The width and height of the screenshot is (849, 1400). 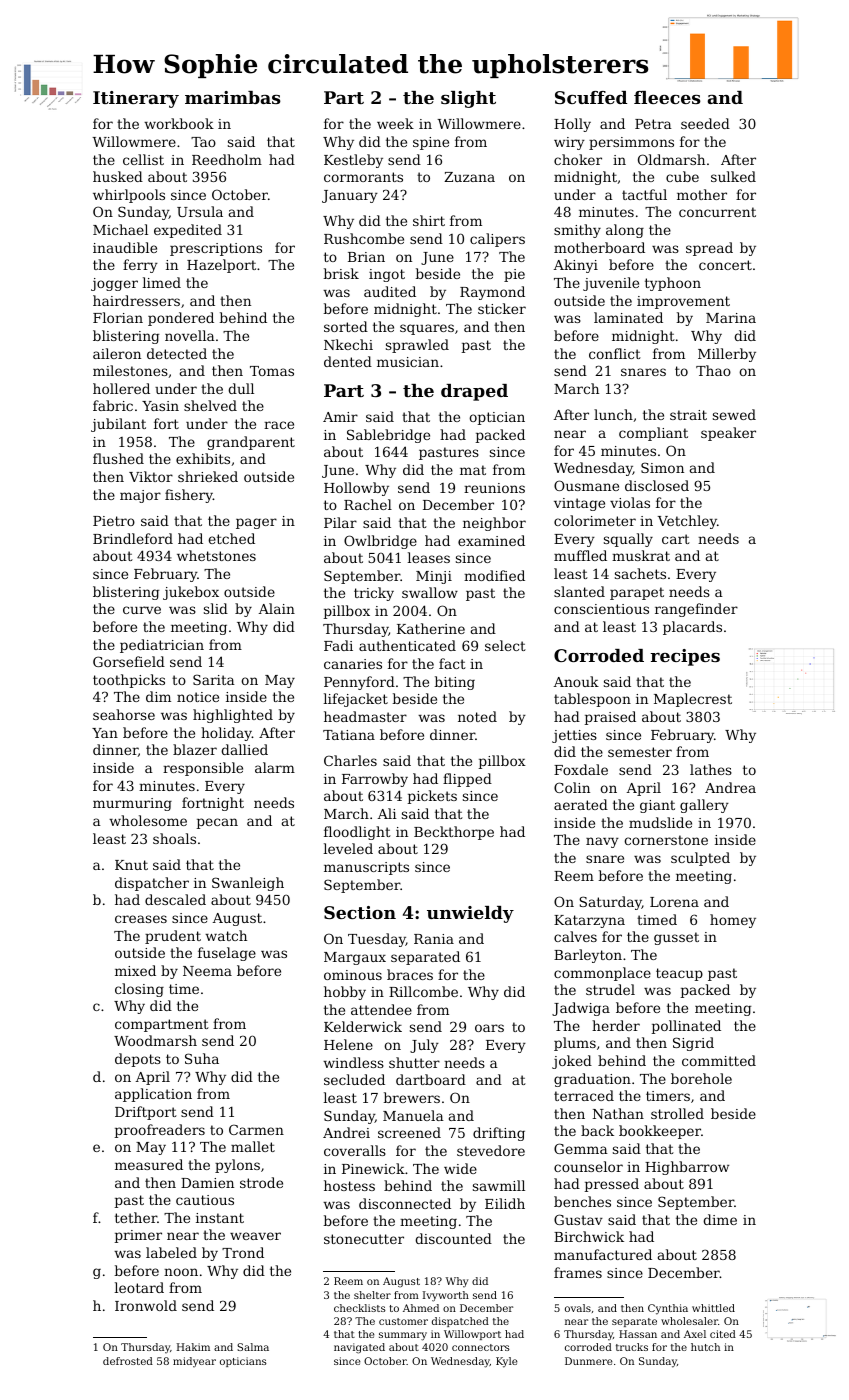 What do you see at coordinates (666, 840) in the screenshot?
I see `cornerstone` at bounding box center [666, 840].
